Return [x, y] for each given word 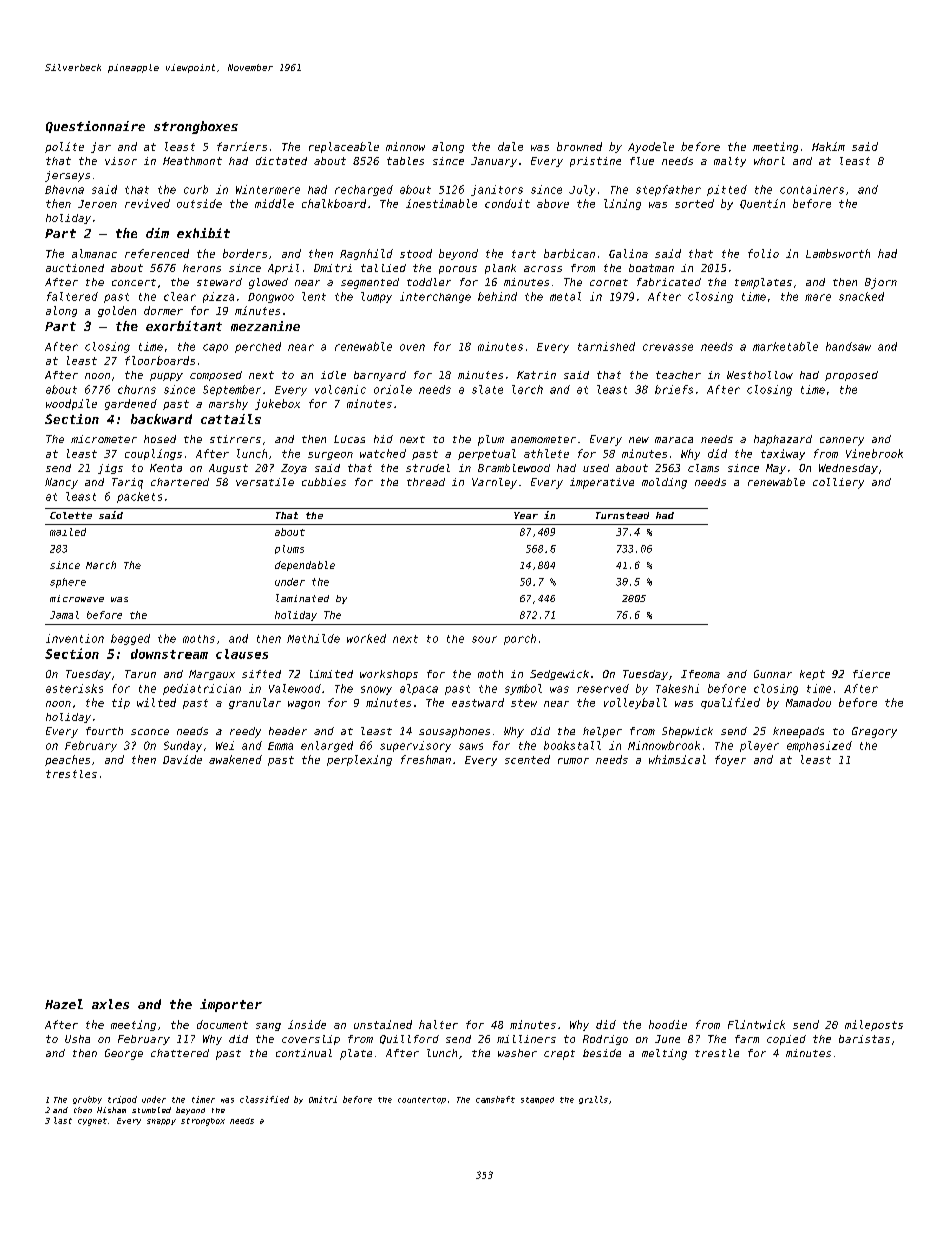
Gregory [874, 732]
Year [526, 515]
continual [304, 1053]
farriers [242, 146]
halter [438, 1024]
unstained [383, 1024]
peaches [67, 760]
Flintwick [756, 1024]
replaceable [344, 147]
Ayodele [651, 147]
